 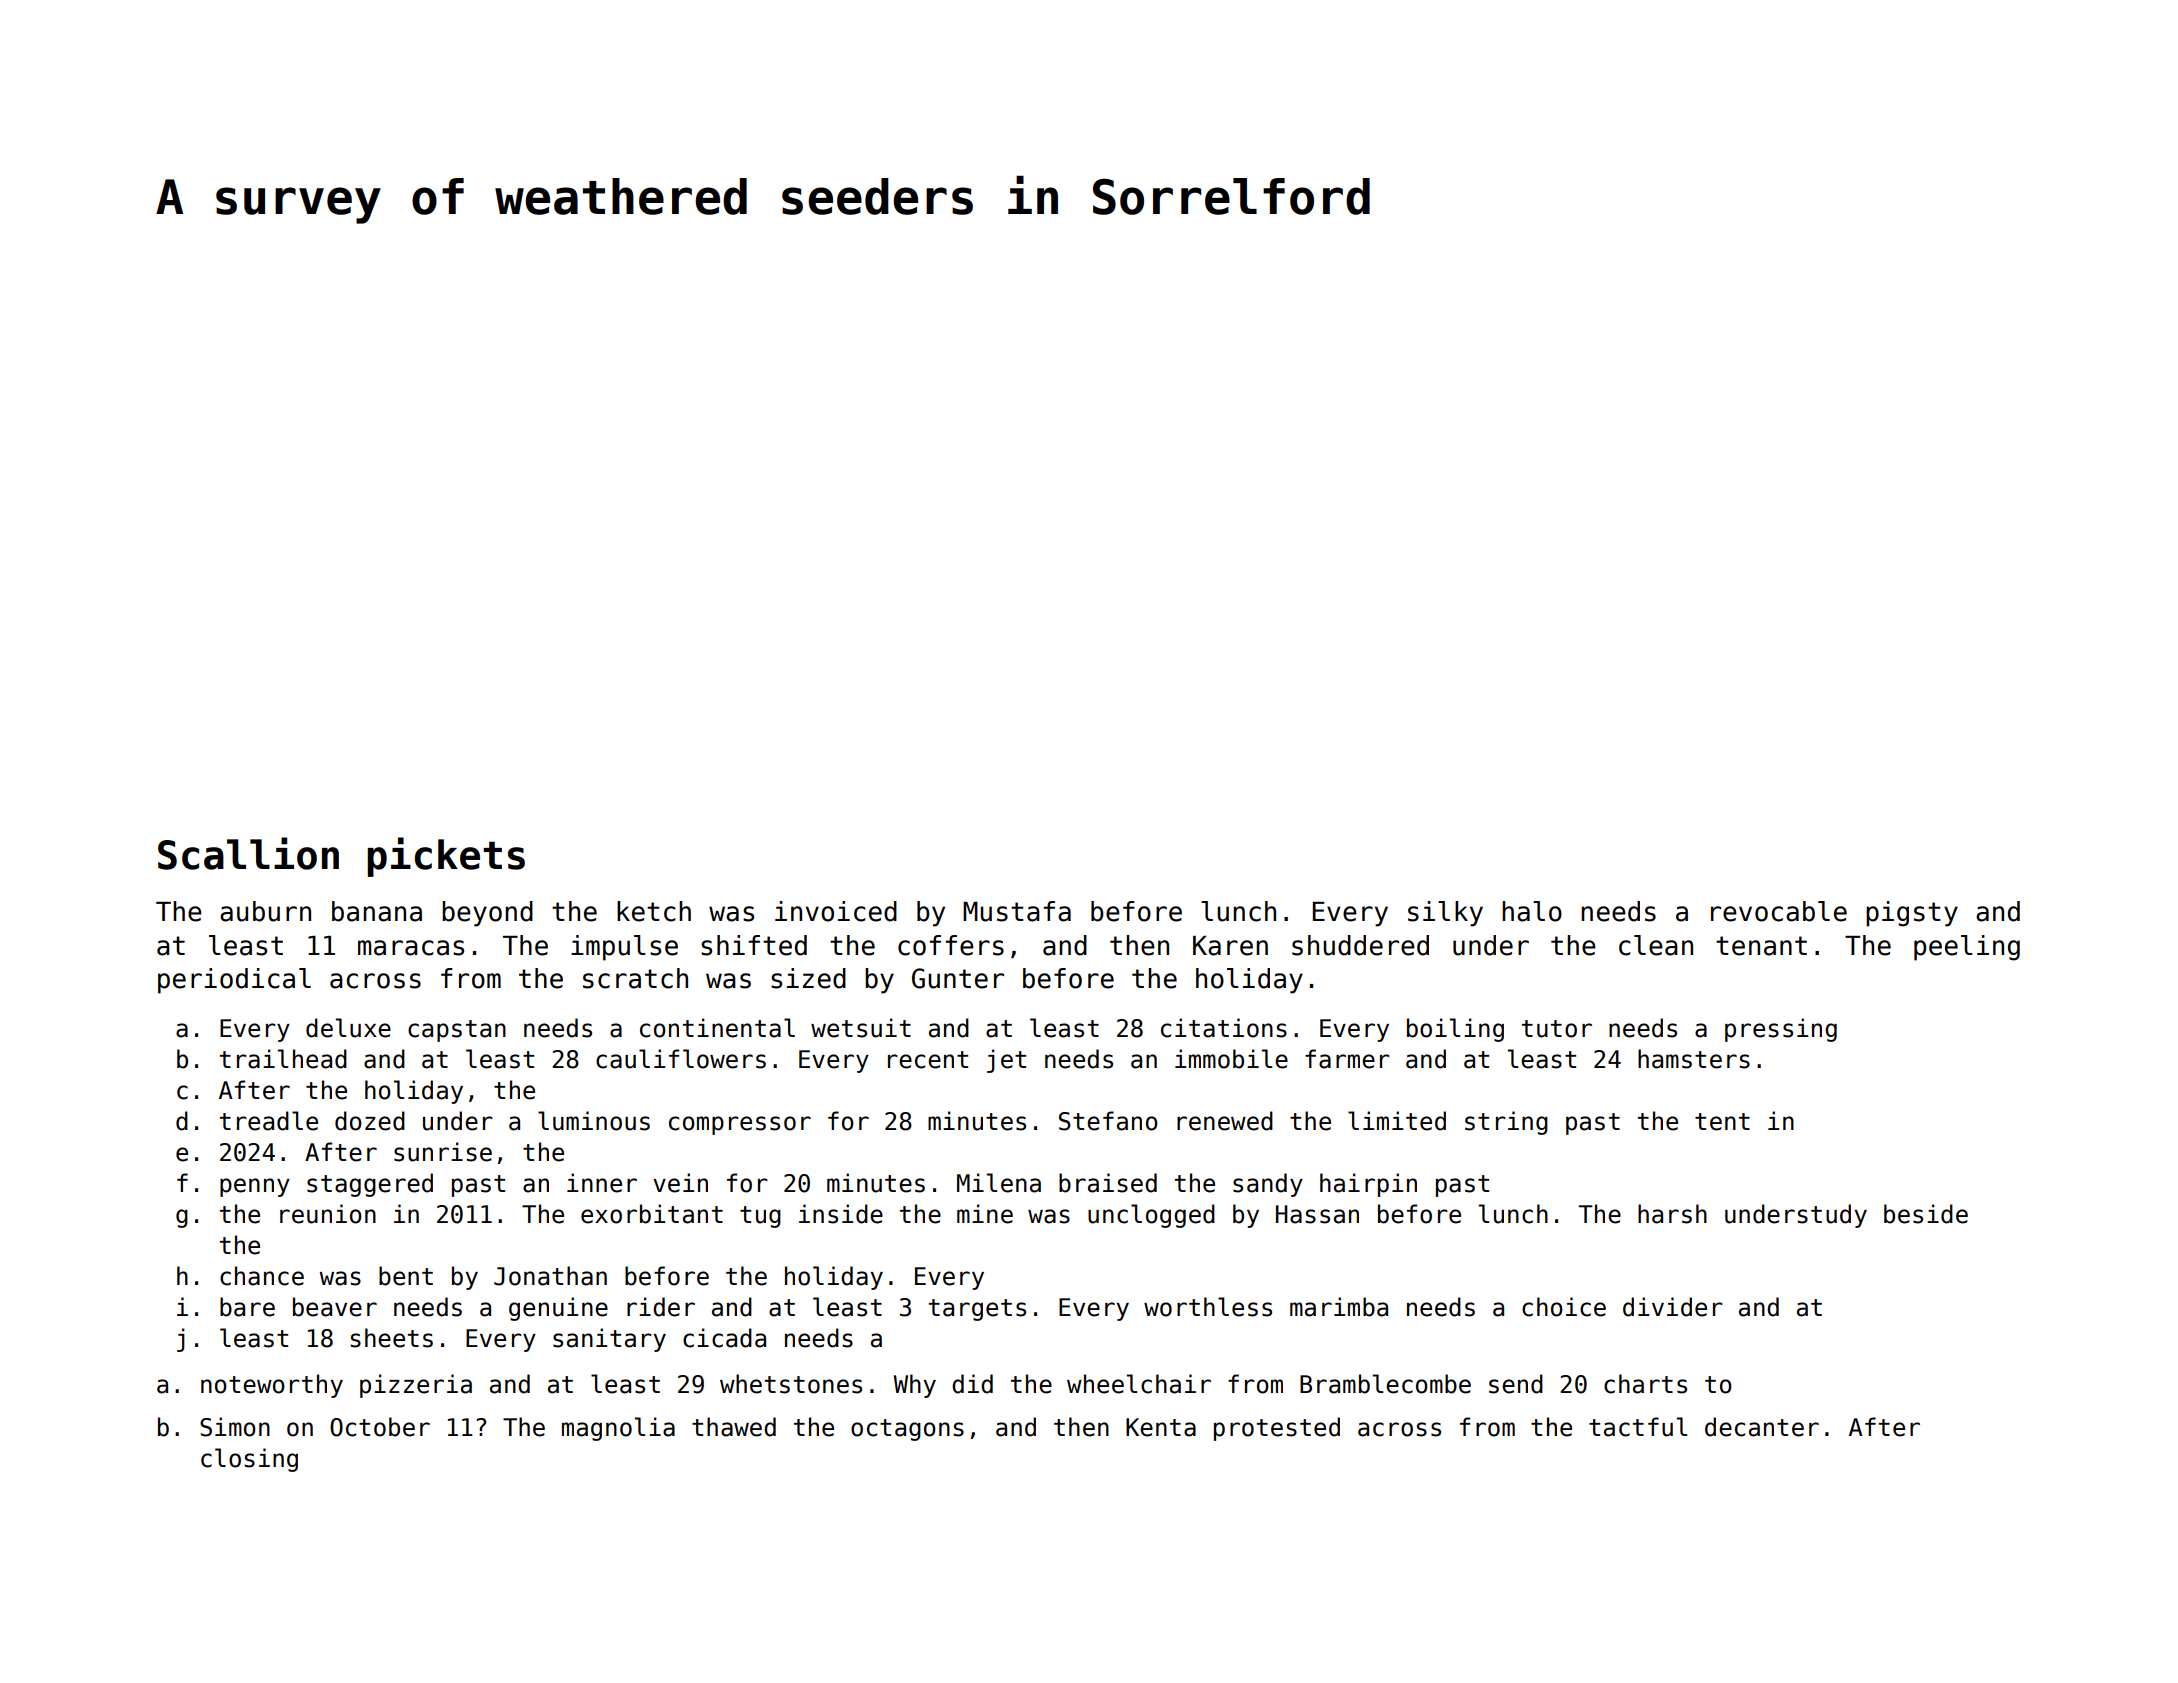 What do you see at coordinates (1912, 914) in the screenshot?
I see `pigsty` at bounding box center [1912, 914].
